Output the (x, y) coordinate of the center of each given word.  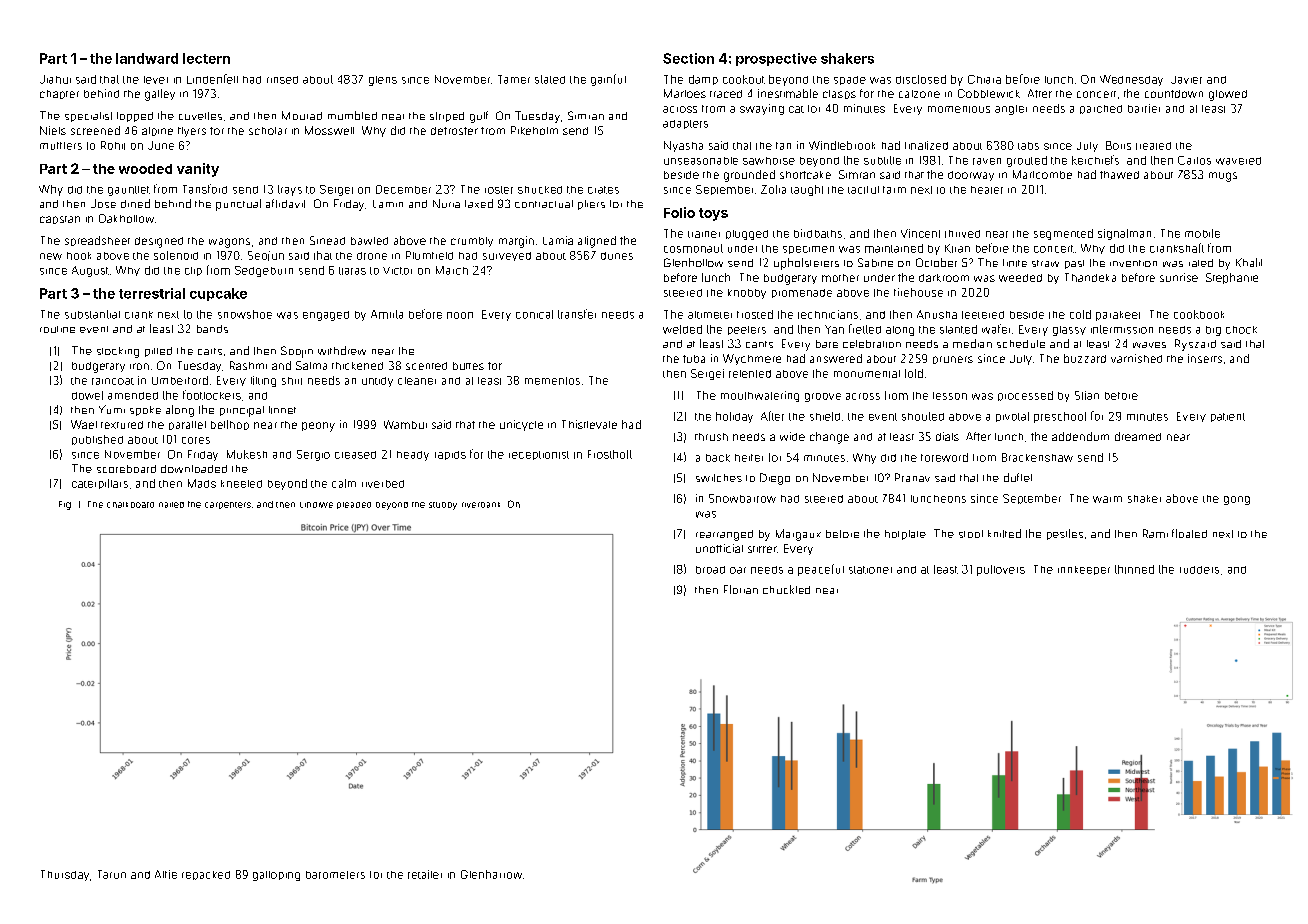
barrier (1144, 108)
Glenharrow (491, 874)
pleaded (354, 505)
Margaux (798, 535)
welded (682, 329)
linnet (282, 410)
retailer (425, 874)
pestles (1065, 534)
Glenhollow (693, 262)
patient (1228, 417)
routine (57, 329)
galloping (276, 876)
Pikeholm (534, 130)
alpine (157, 131)
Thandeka (1090, 277)
